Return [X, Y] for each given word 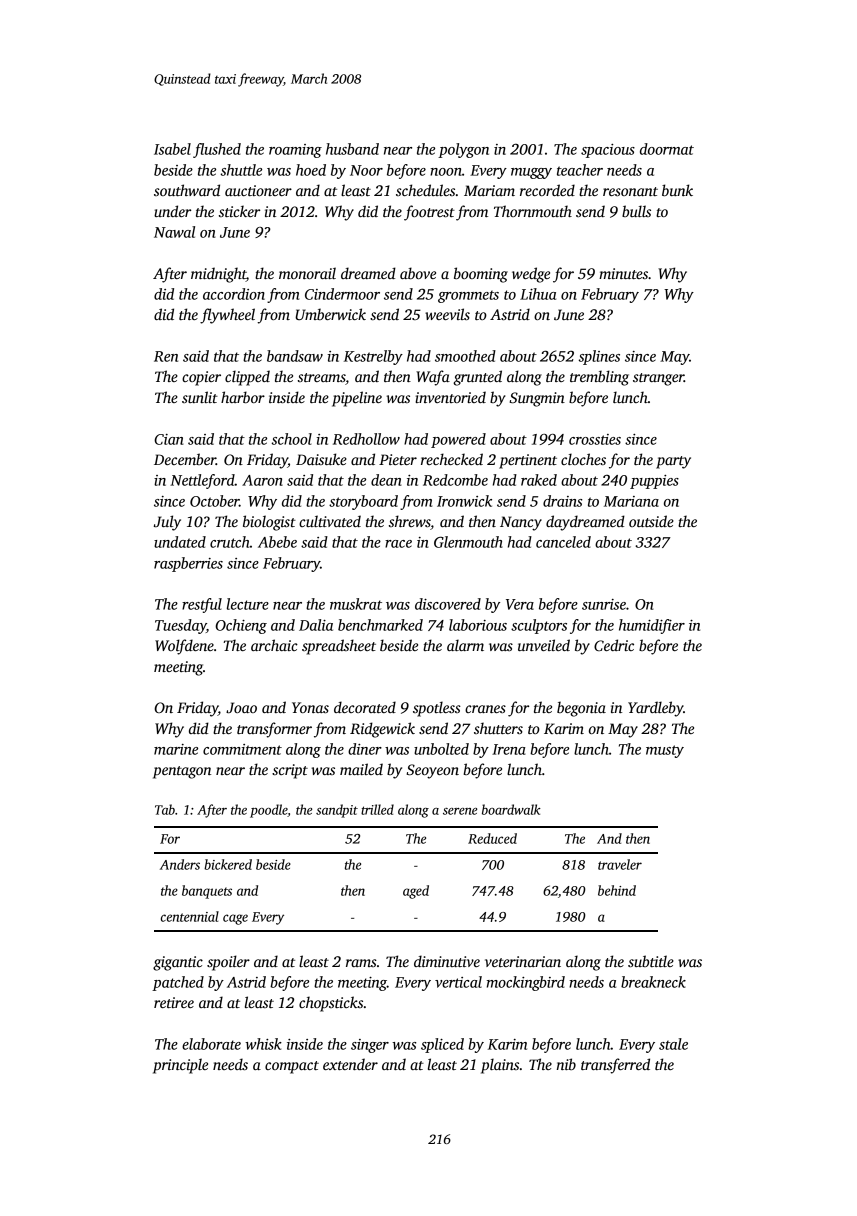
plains [500, 1066]
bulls [636, 211]
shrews [410, 522]
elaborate [211, 1044]
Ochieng [241, 626]
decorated [365, 707]
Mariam [489, 190]
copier [201, 378]
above [418, 273]
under [172, 211]
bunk [677, 190]
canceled [563, 542]
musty [665, 751]
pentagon [182, 772]
